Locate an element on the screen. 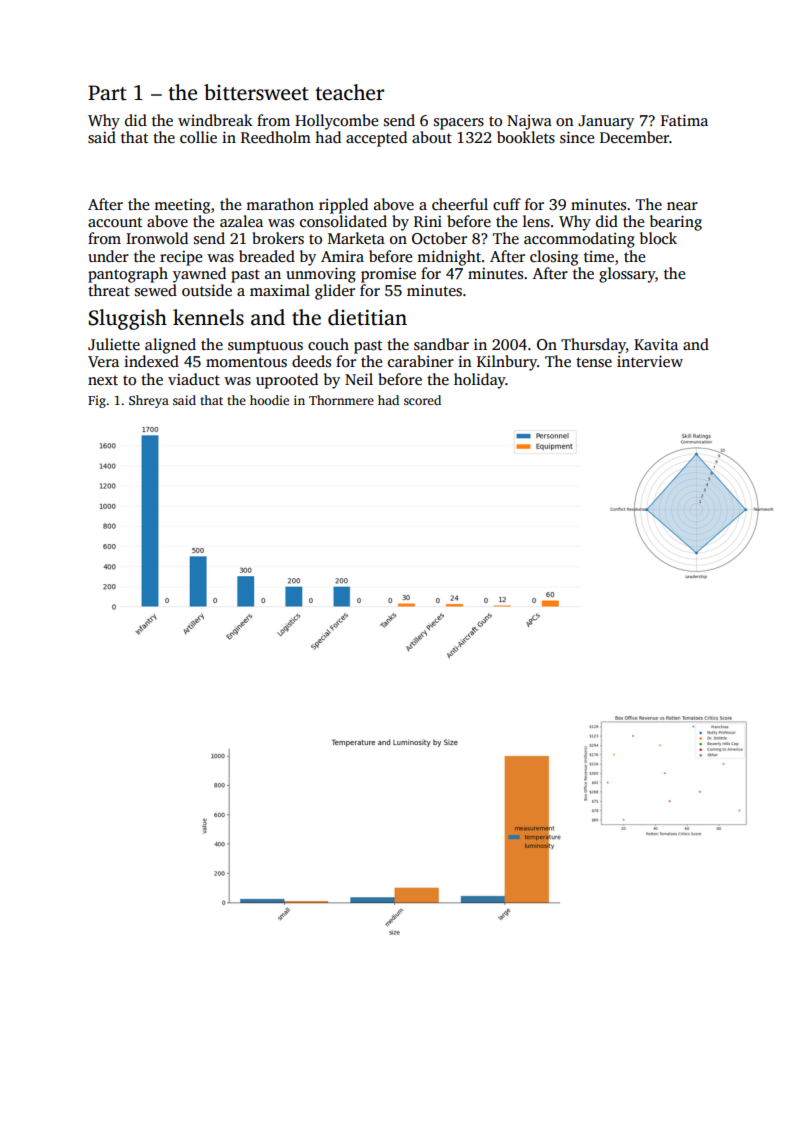  yawned is located at coordinates (199, 275).
